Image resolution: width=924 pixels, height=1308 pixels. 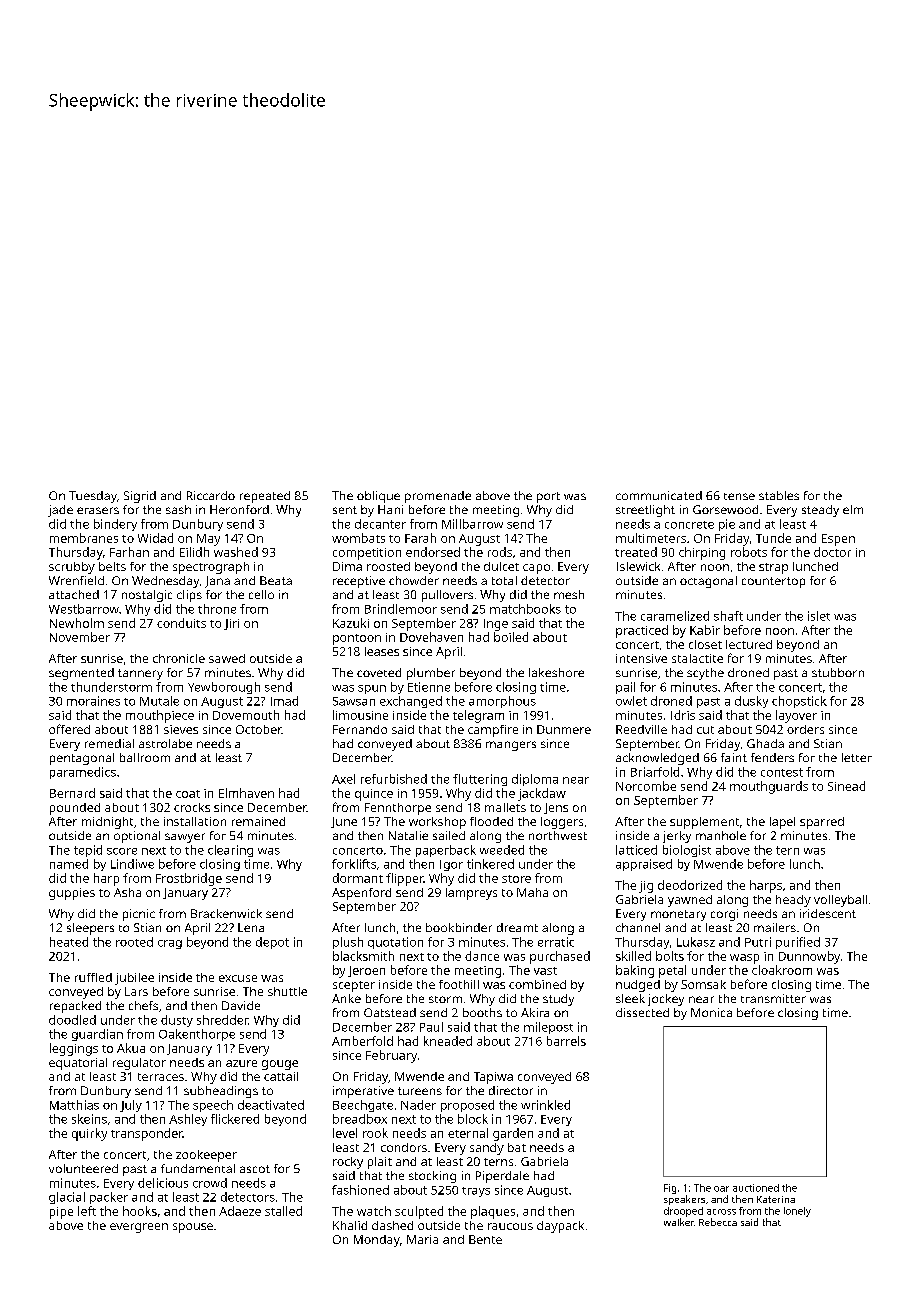 I want to click on offered, so click(x=69, y=729).
